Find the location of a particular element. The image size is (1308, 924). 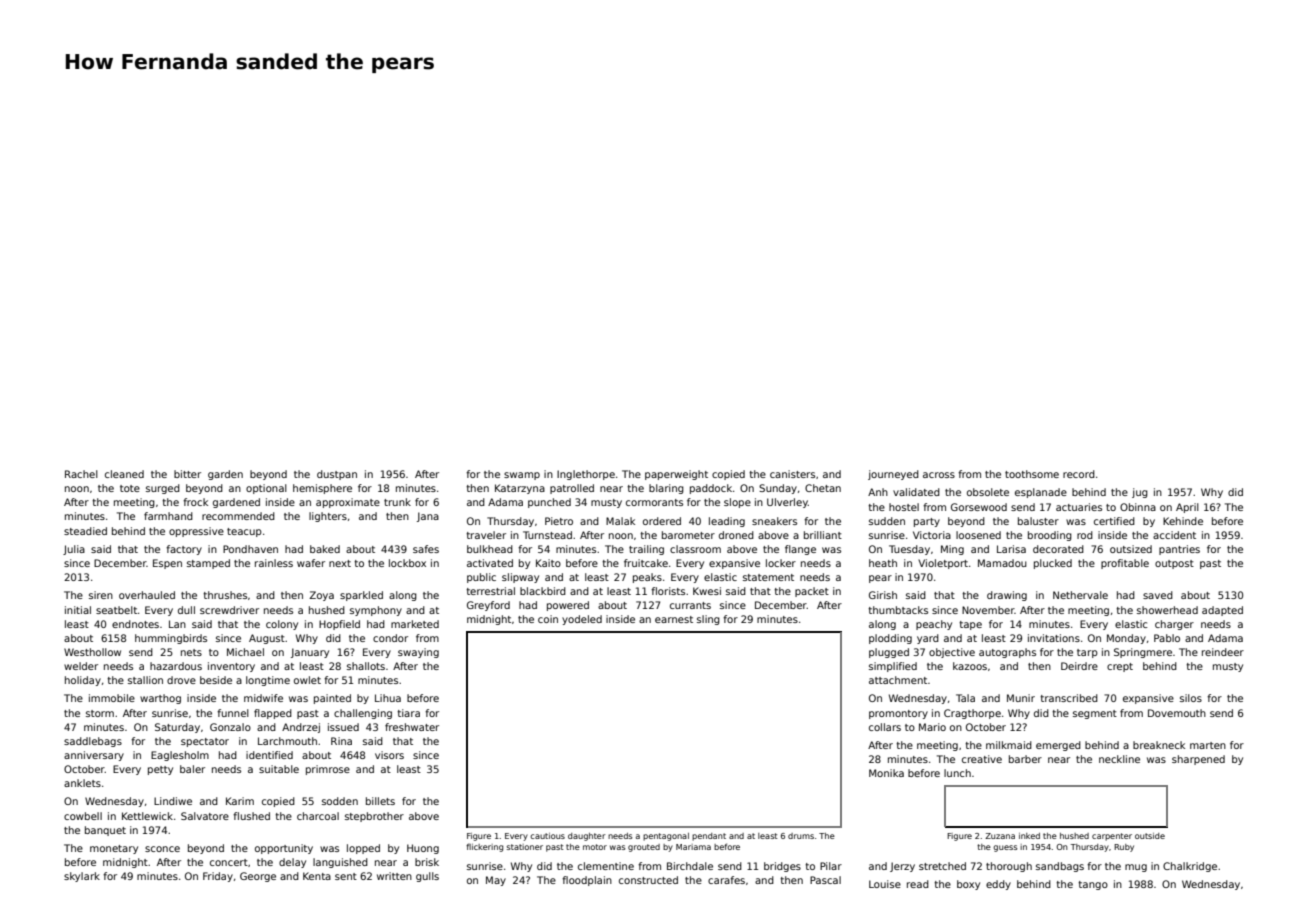

Mamadou is located at coordinates (1002, 563).
